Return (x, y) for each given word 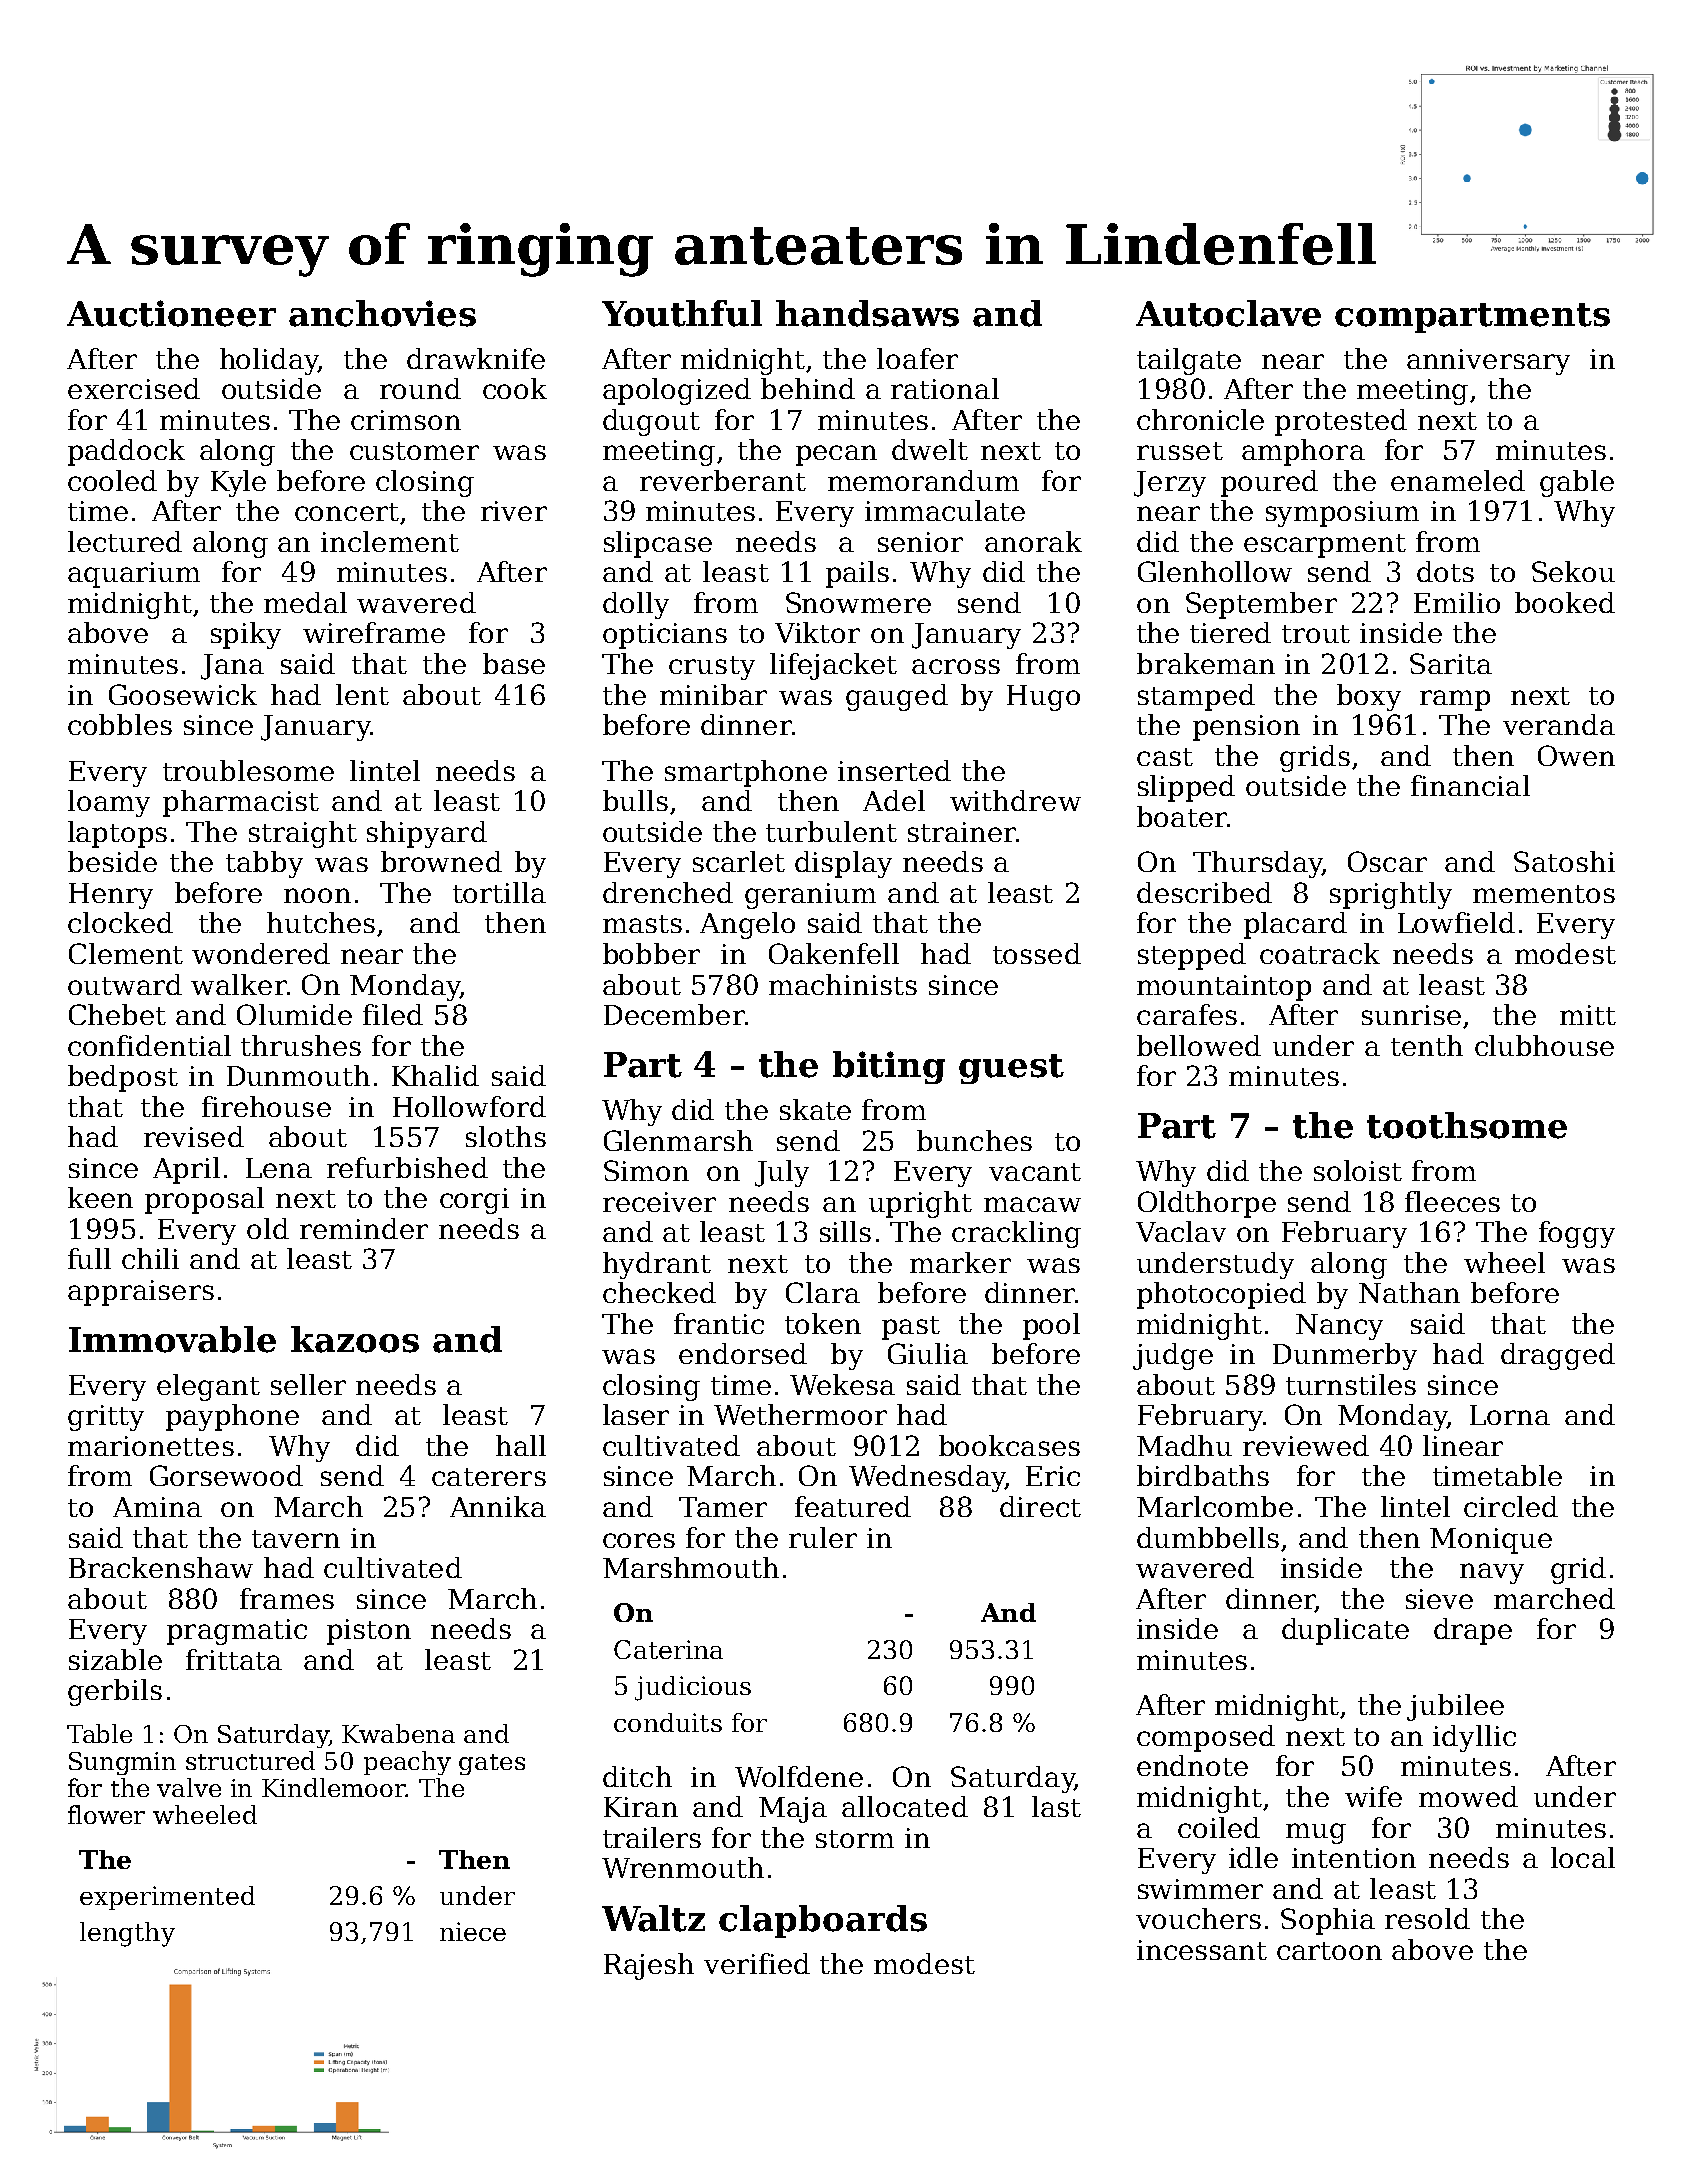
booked (1565, 602)
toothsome (1467, 1125)
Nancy (1339, 1327)
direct (1040, 1506)
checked (659, 1292)
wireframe (374, 632)
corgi (474, 1201)
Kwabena (398, 1733)
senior (920, 542)
